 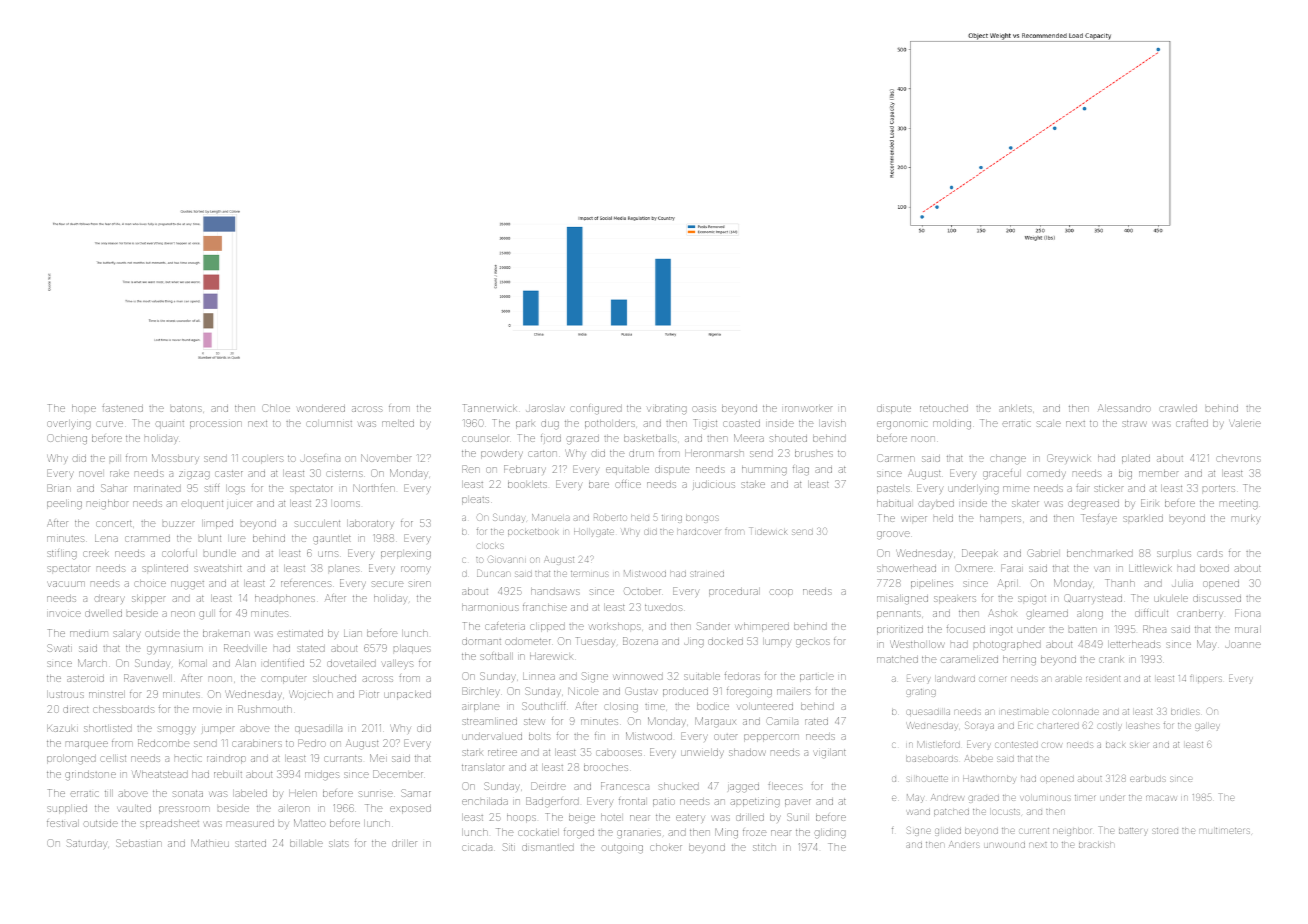 What do you see at coordinates (1015, 408) in the image?
I see `anklets` at bounding box center [1015, 408].
